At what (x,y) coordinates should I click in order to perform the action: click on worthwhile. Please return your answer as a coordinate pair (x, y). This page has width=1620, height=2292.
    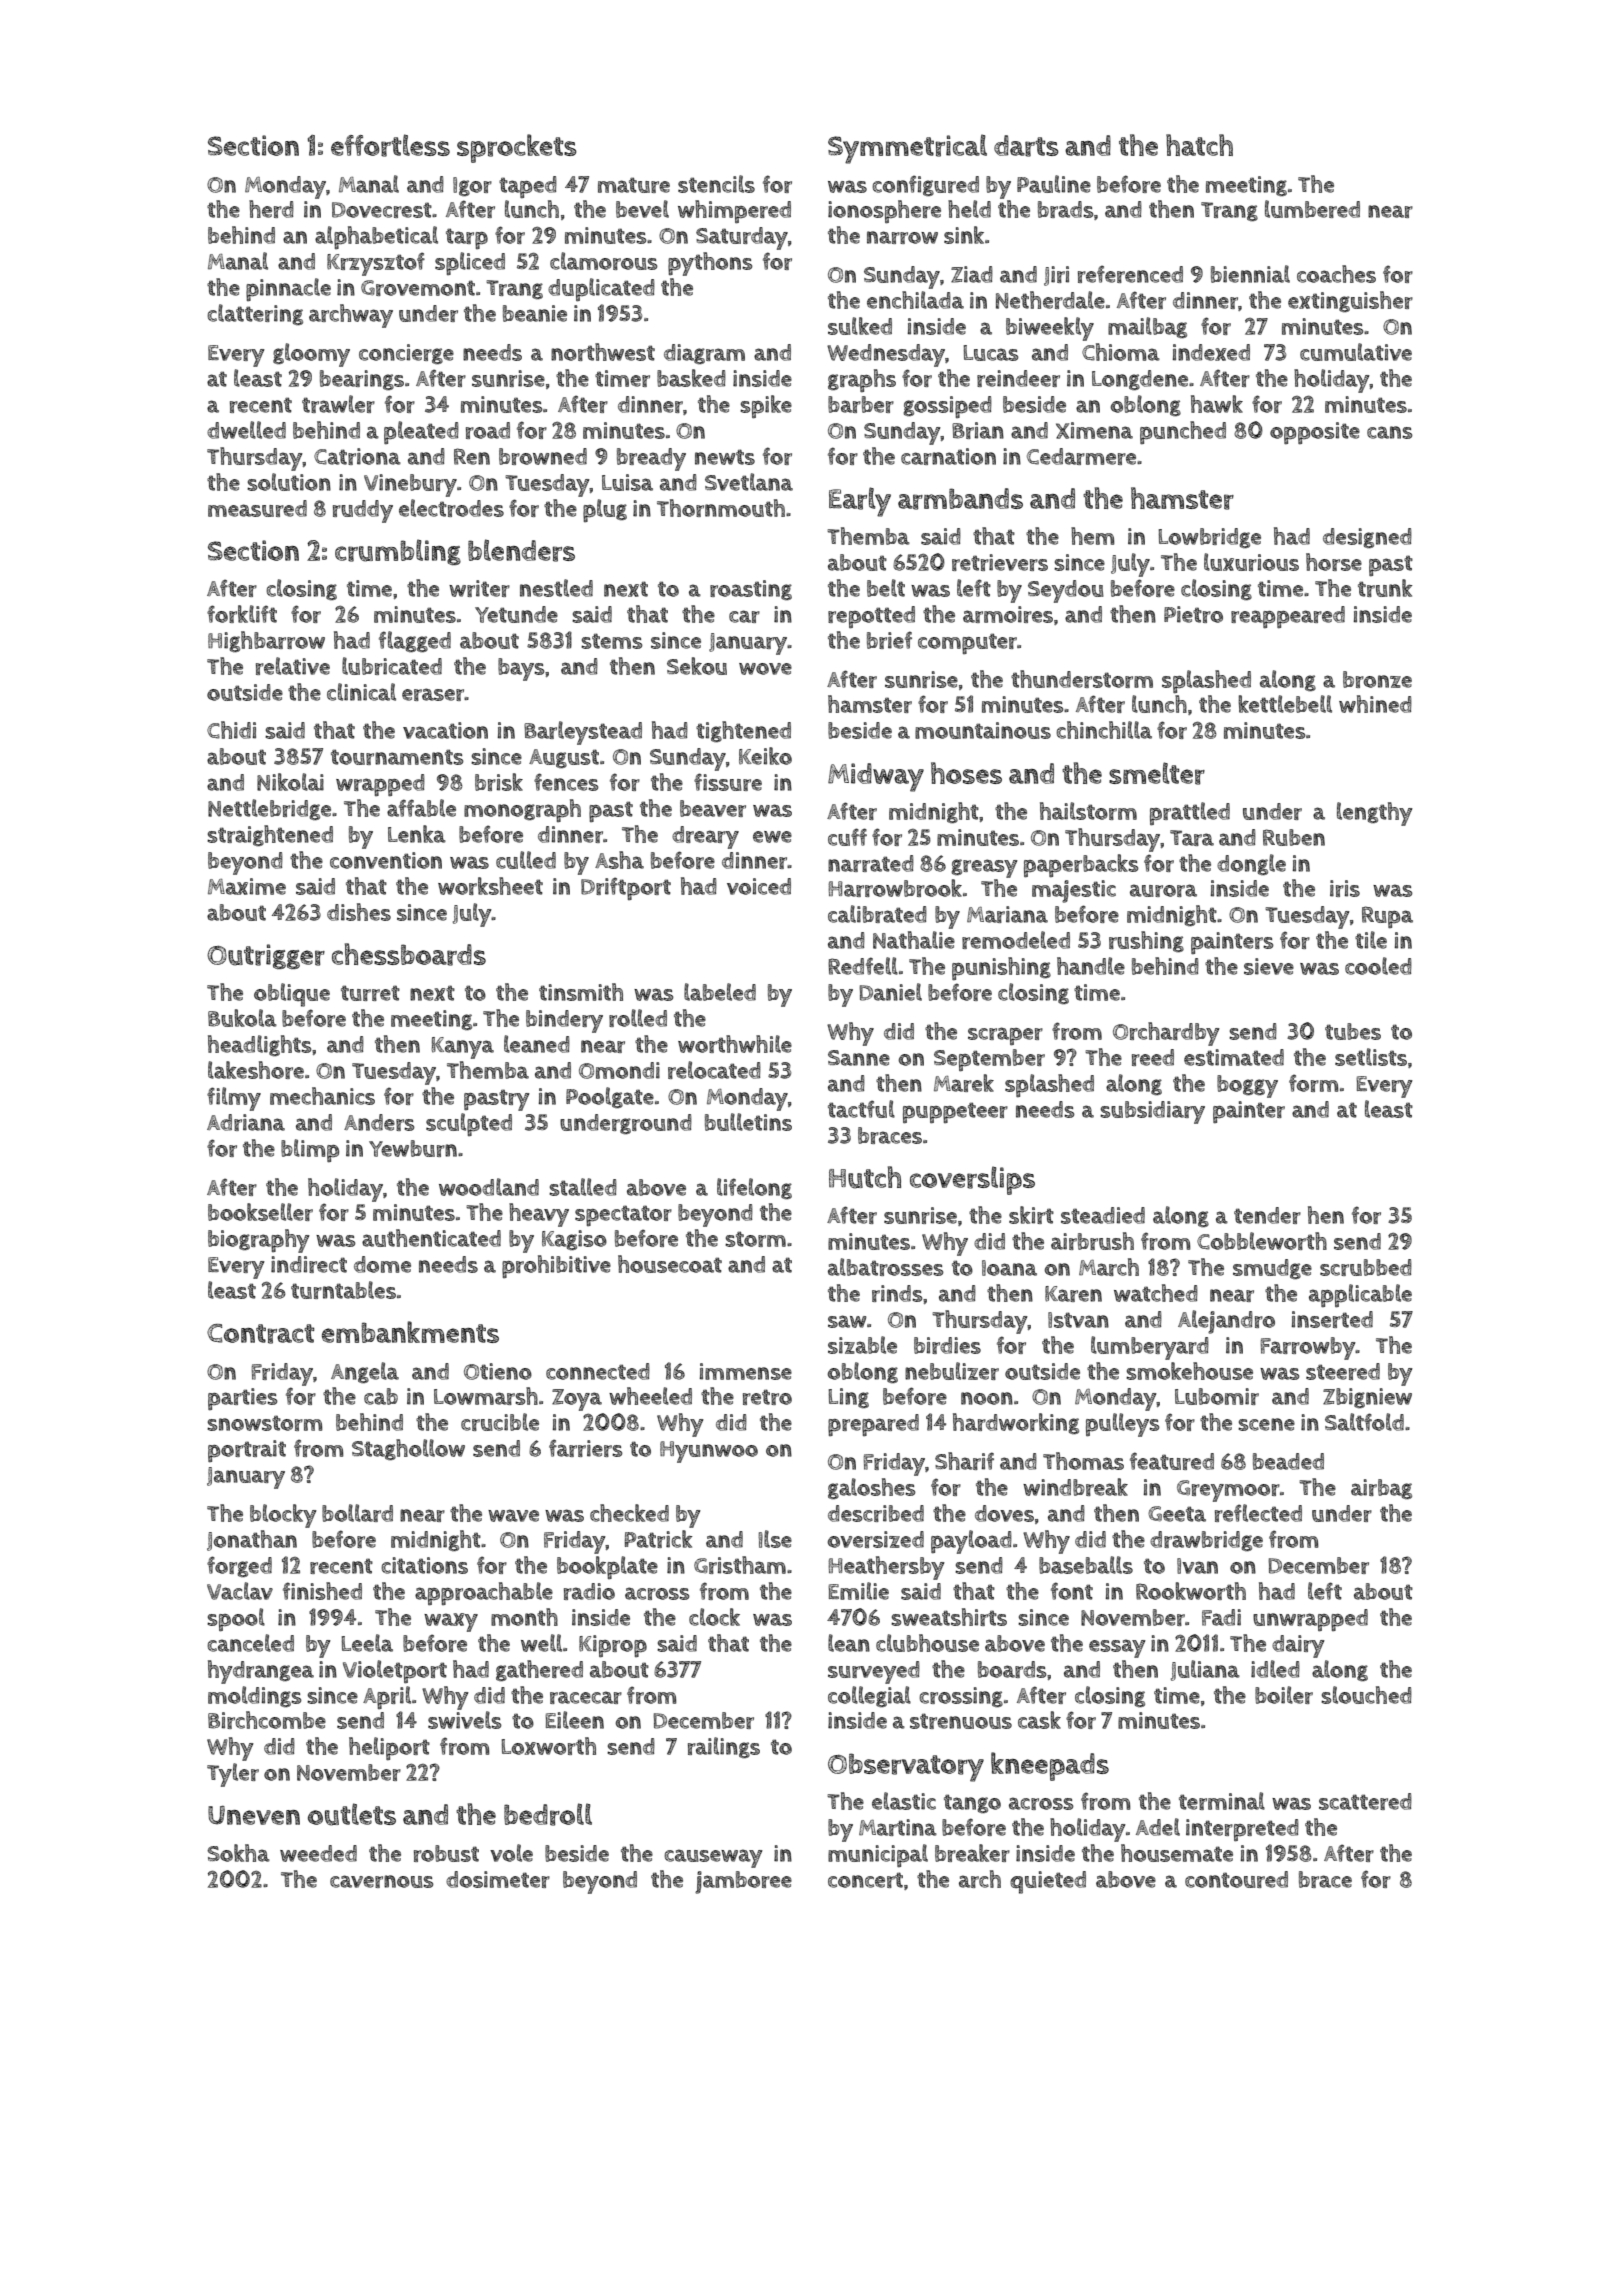
    Looking at the image, I should click on (735, 1044).
